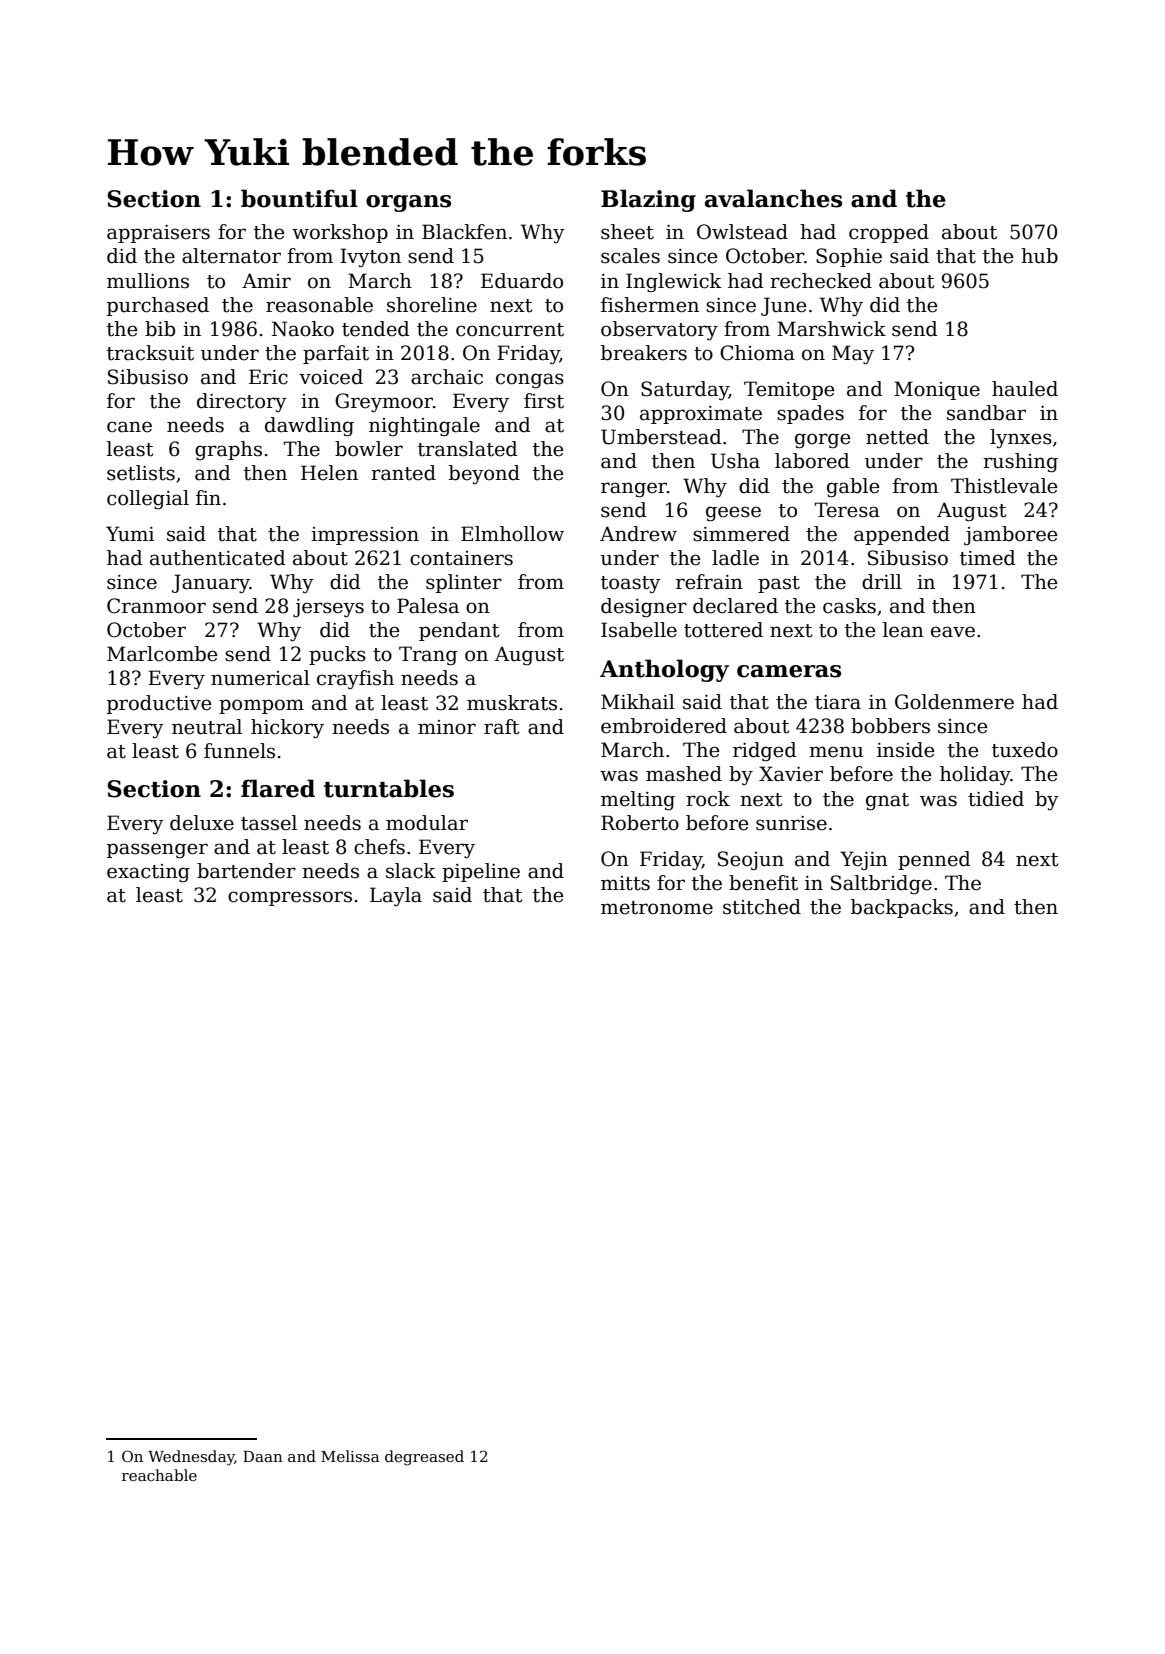 This page has width=1165, height=1654. What do you see at coordinates (424, 1458) in the page?
I see `degreased` at bounding box center [424, 1458].
